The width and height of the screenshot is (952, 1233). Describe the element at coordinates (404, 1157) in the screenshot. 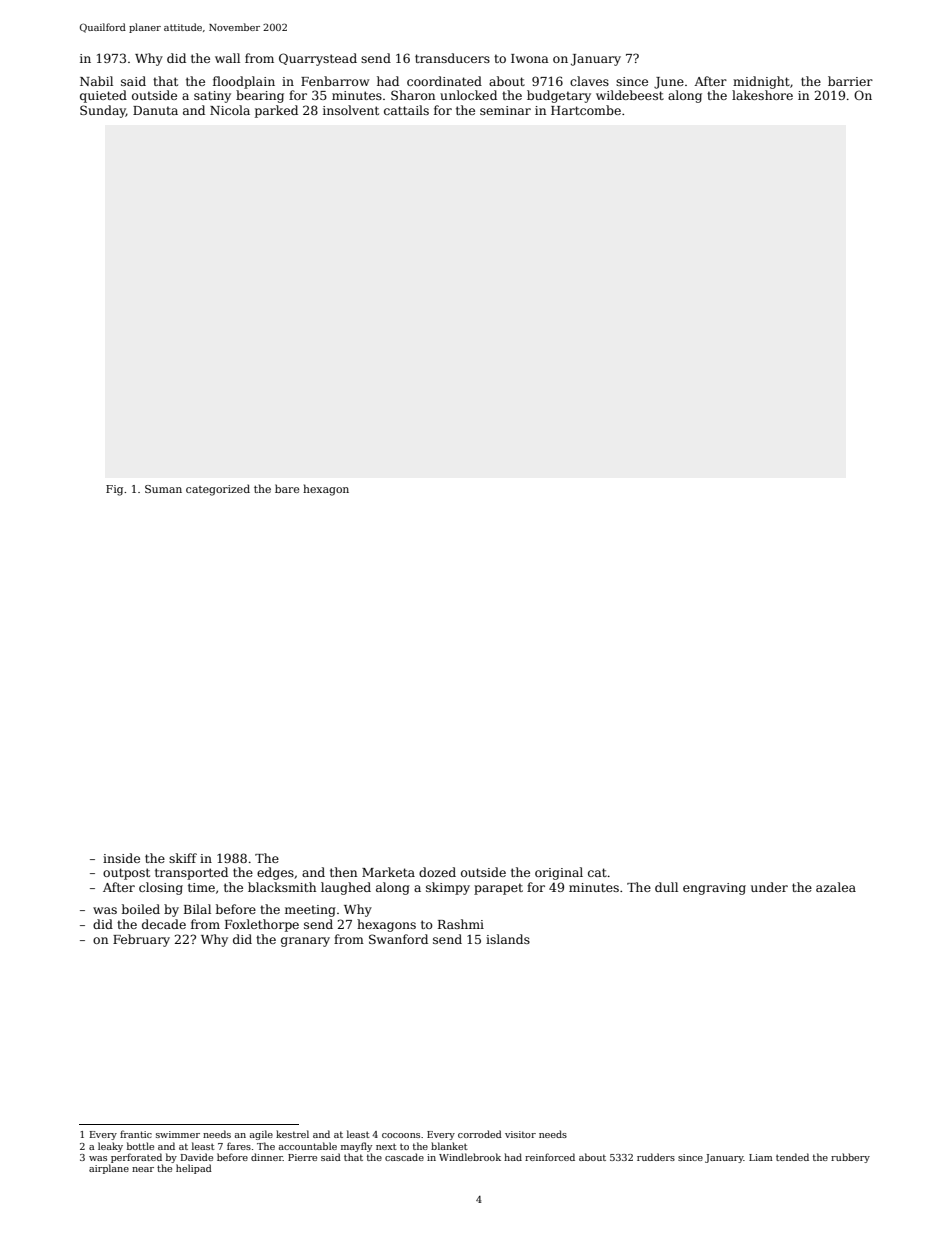

I see `cascade` at that location.
